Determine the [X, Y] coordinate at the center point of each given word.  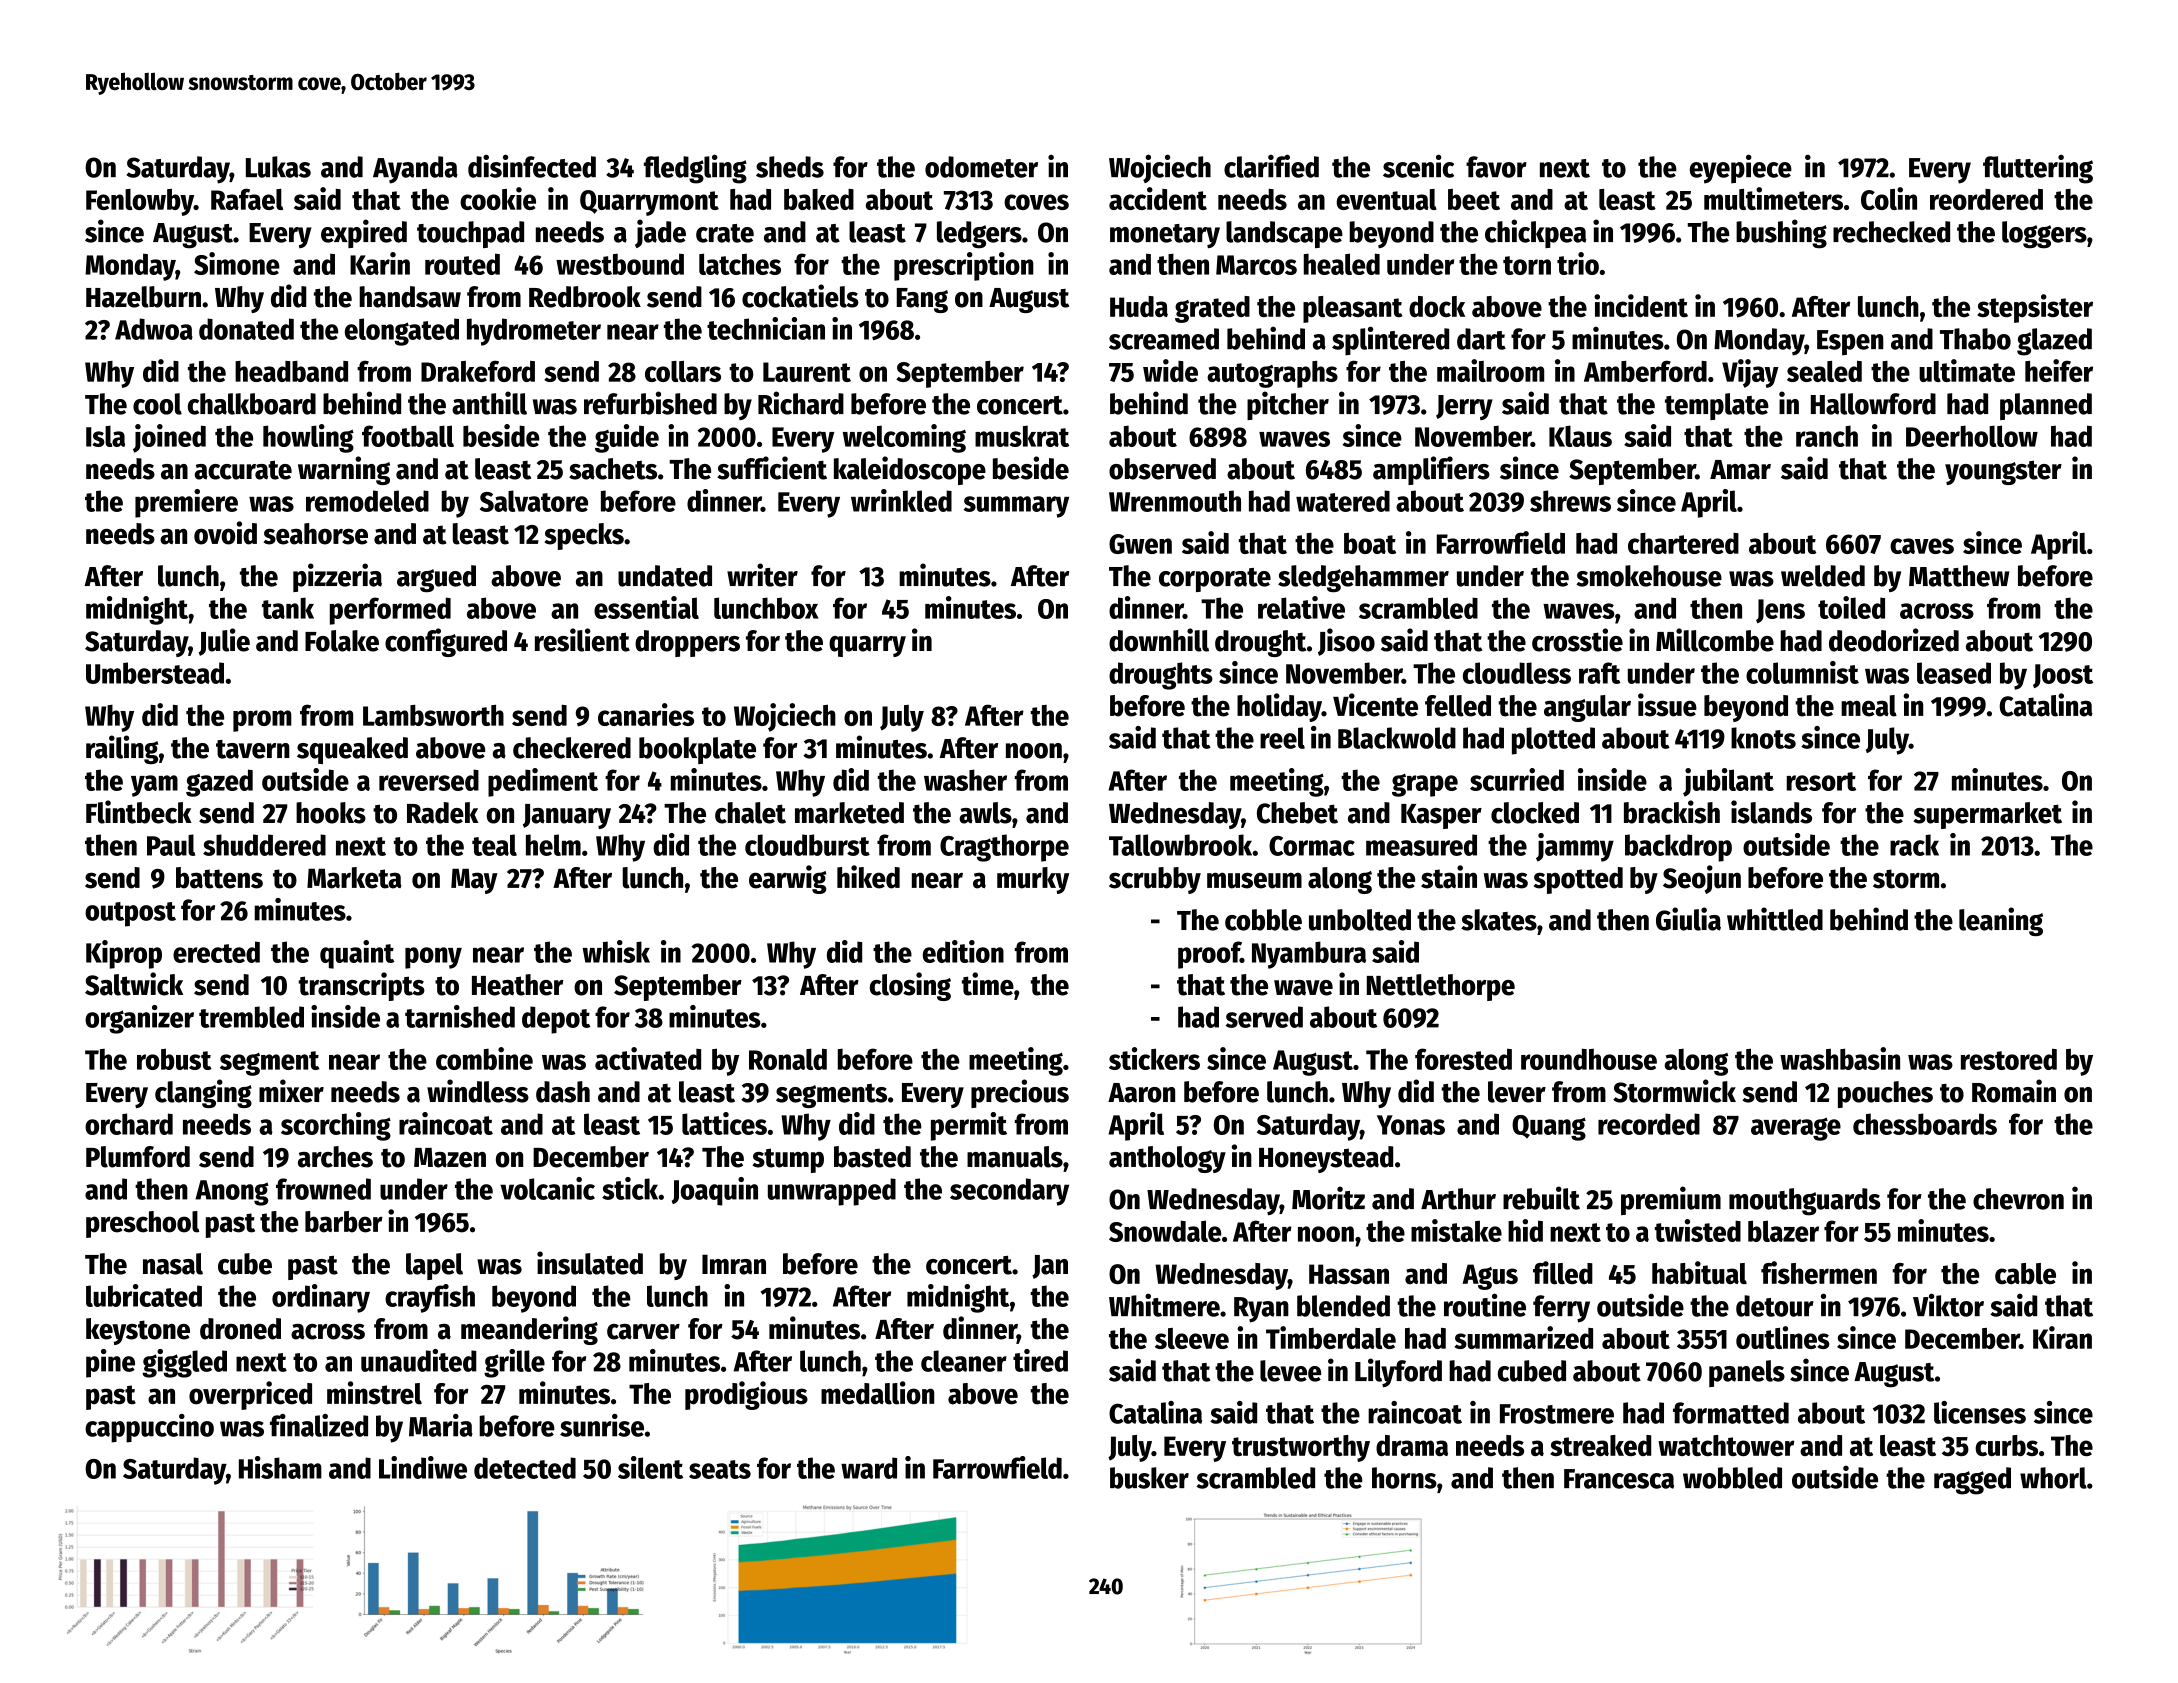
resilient [582, 640]
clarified [1271, 166]
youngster [2003, 472]
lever [1517, 1092]
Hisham [280, 1467]
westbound [620, 264]
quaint [357, 954]
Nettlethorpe [1441, 987]
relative [1301, 607]
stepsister [2035, 308]
